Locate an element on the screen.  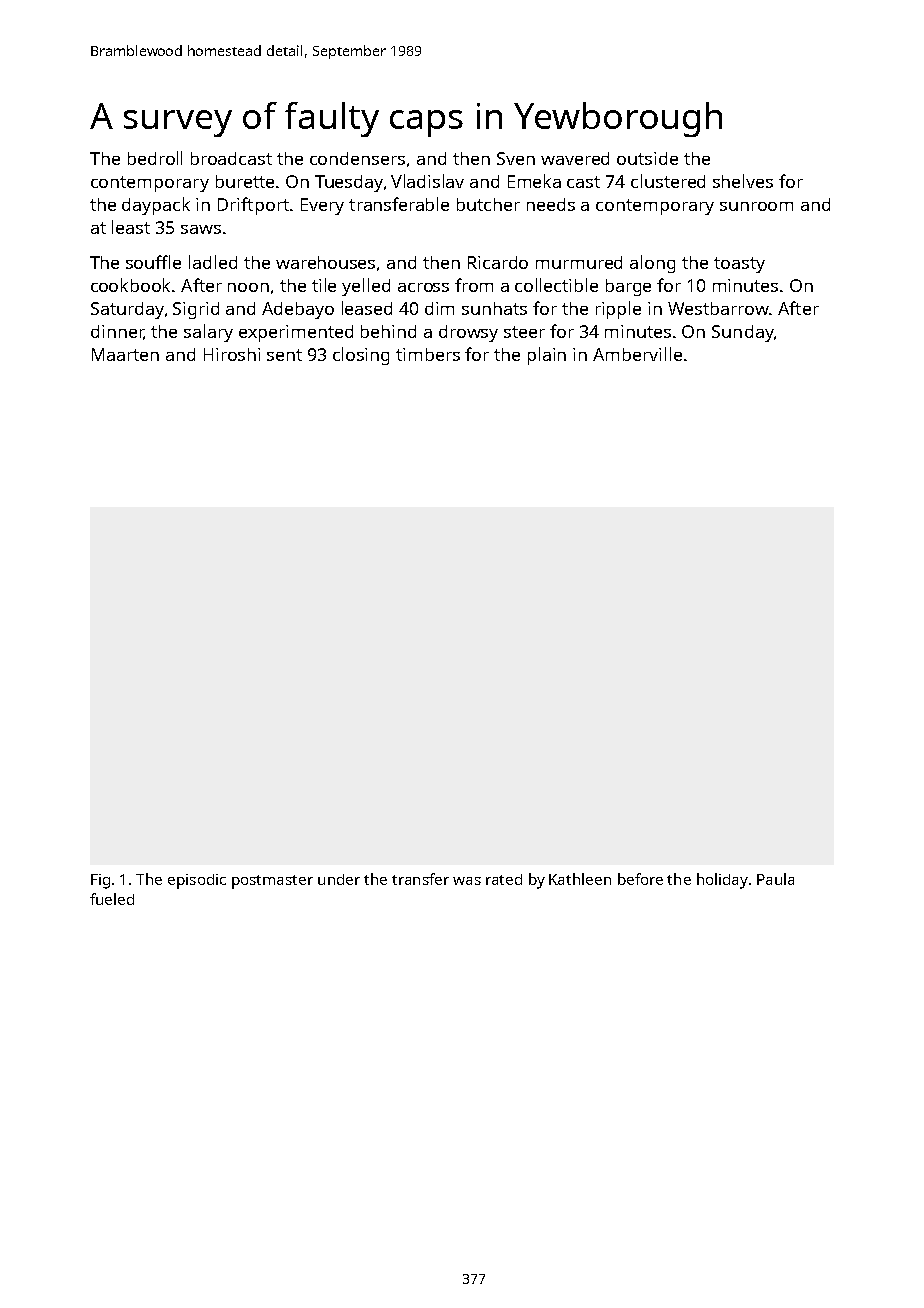
burette is located at coordinates (245, 181).
